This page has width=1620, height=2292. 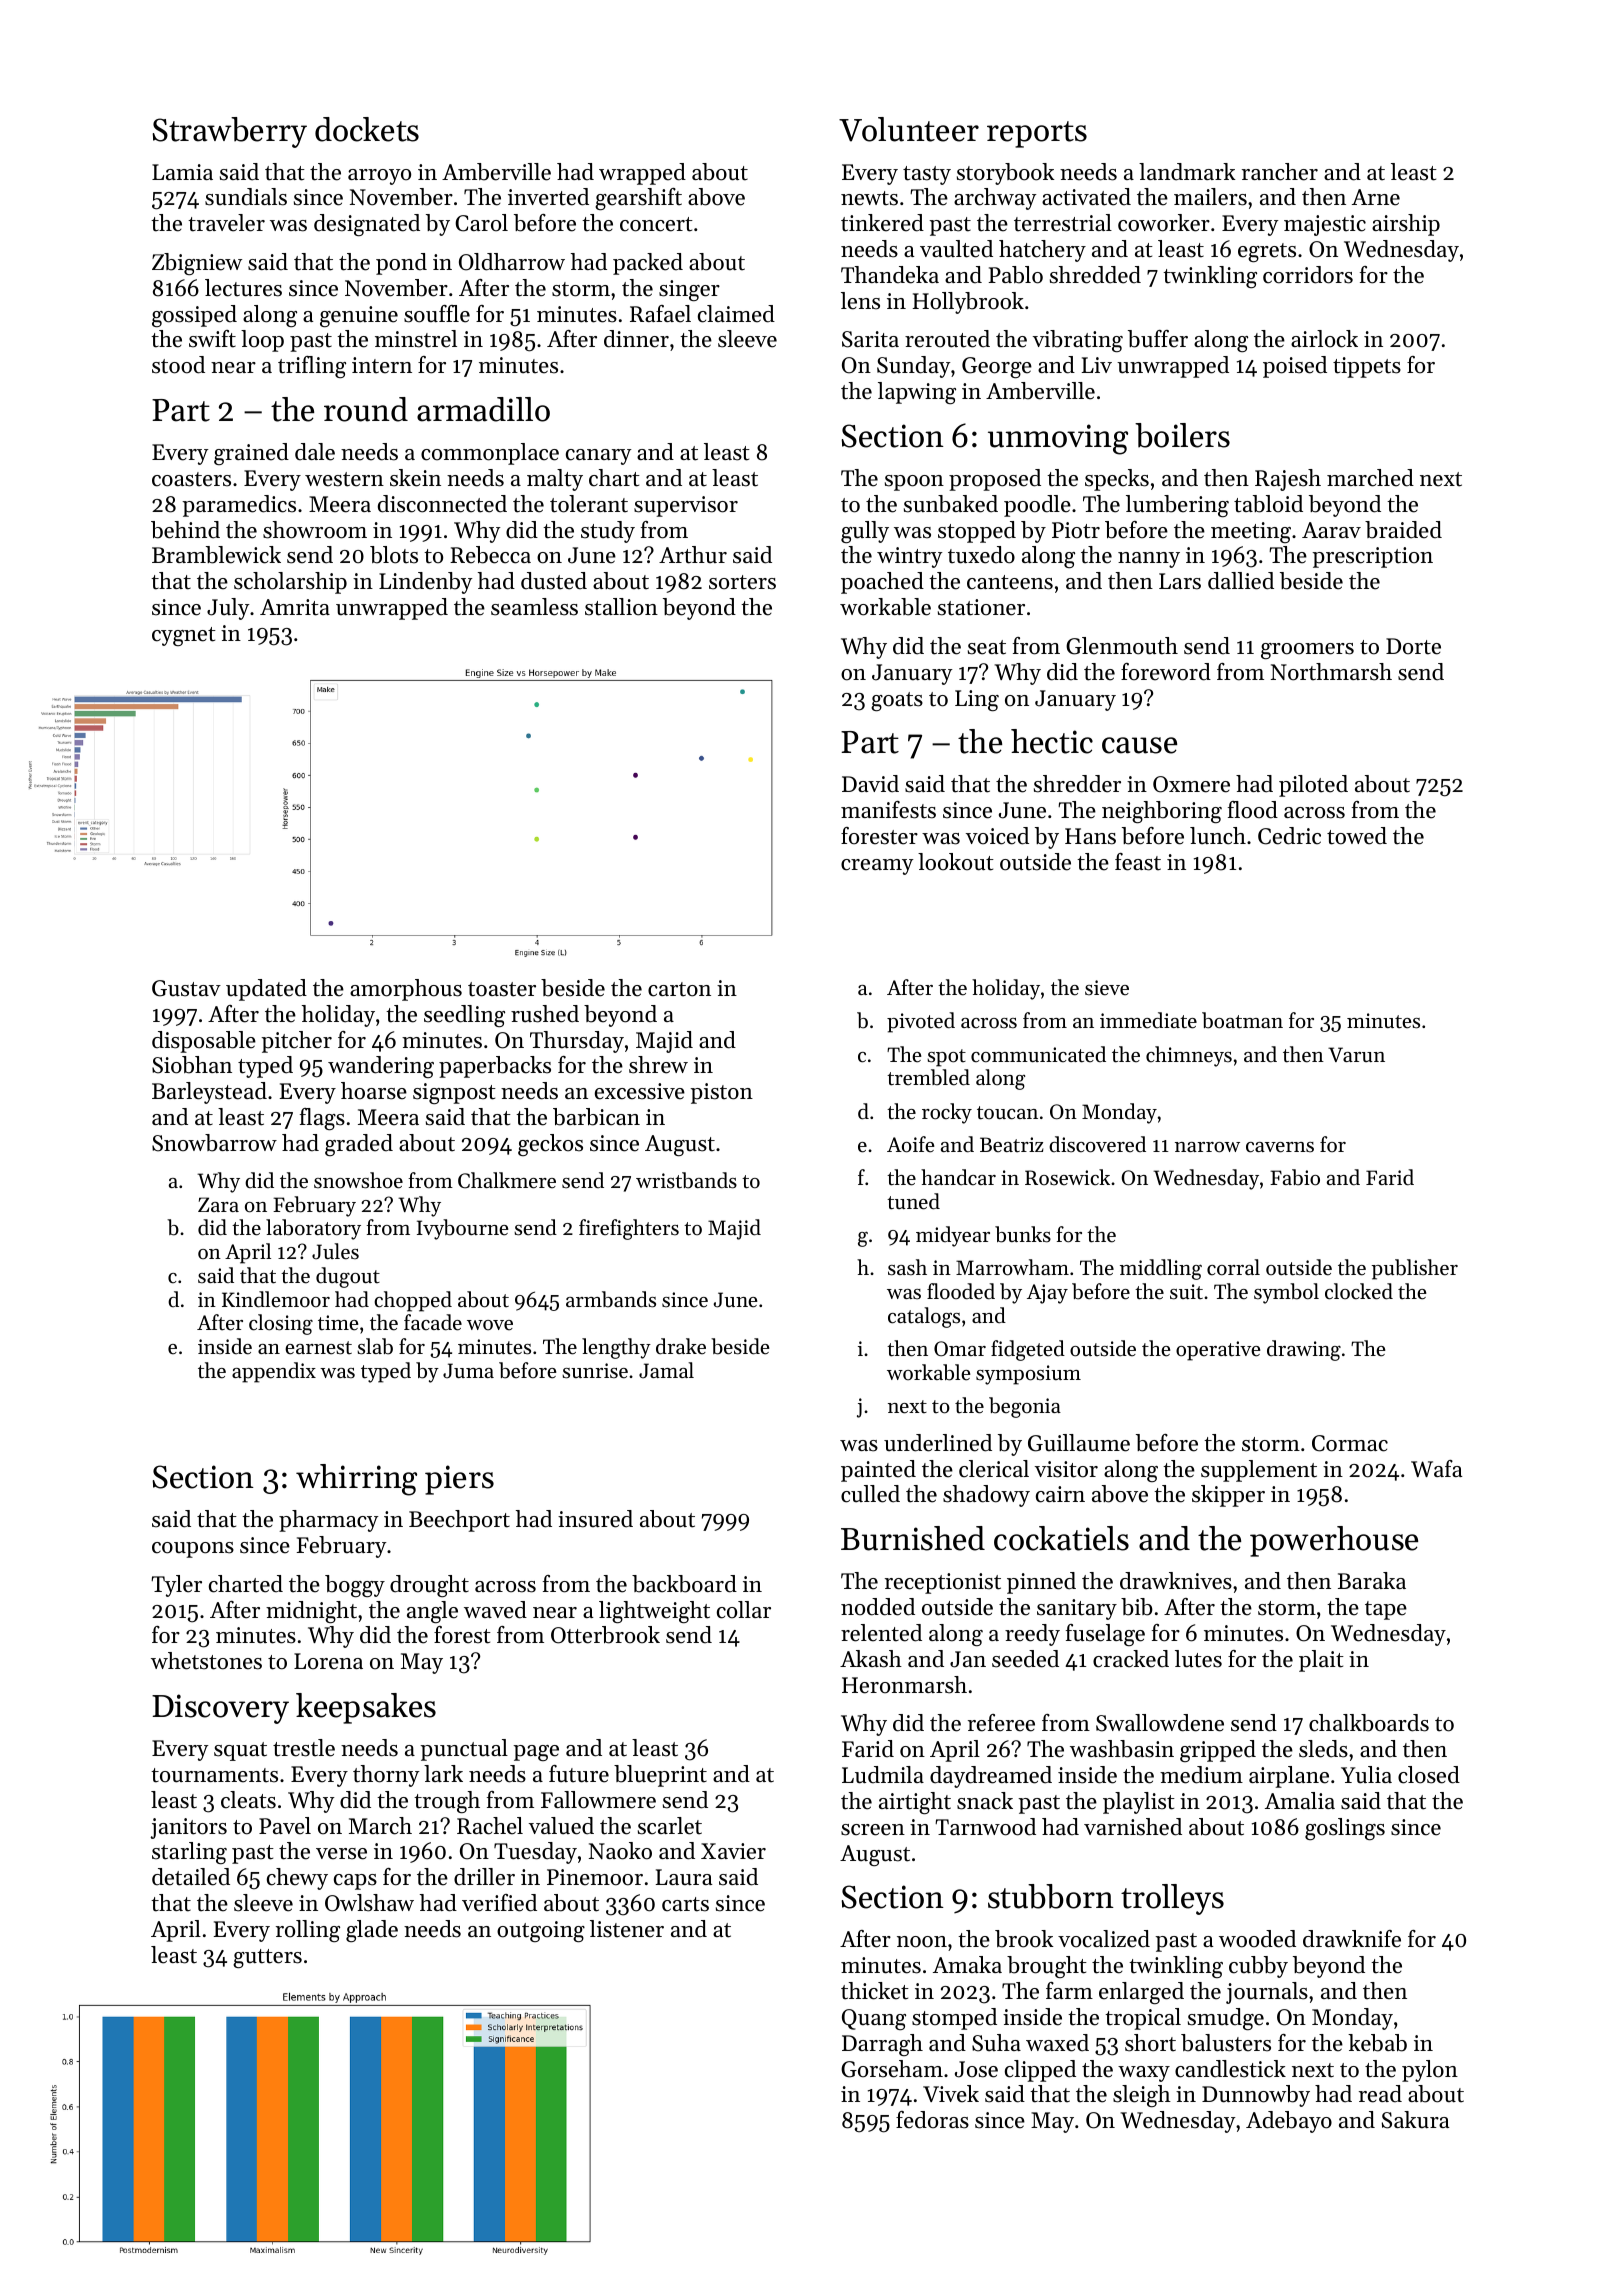 I want to click on drawing, so click(x=1304, y=1350).
